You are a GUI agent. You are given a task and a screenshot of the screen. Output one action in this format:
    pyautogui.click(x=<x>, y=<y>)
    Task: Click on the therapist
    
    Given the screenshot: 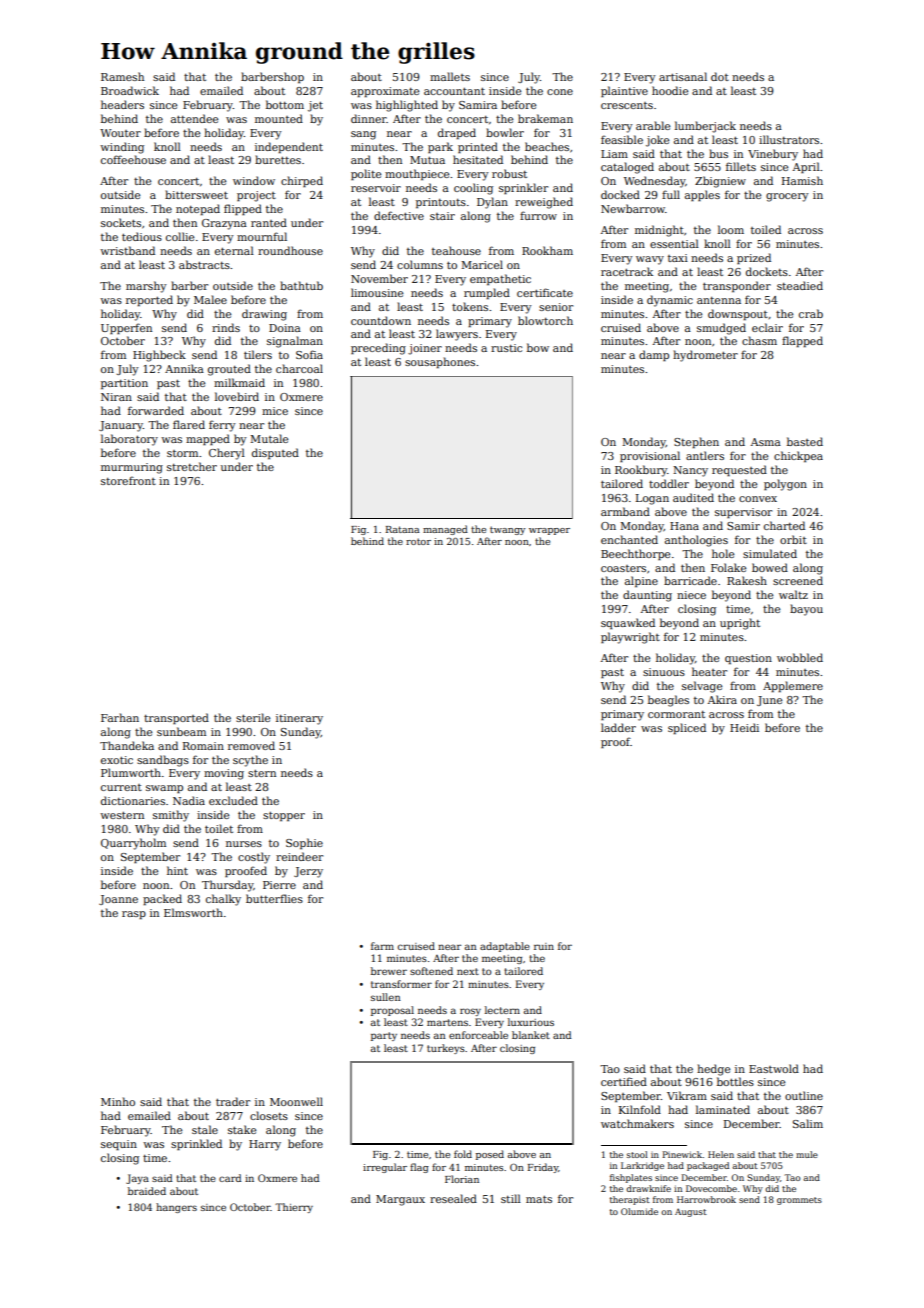 What is the action you would take?
    pyautogui.click(x=630, y=1200)
